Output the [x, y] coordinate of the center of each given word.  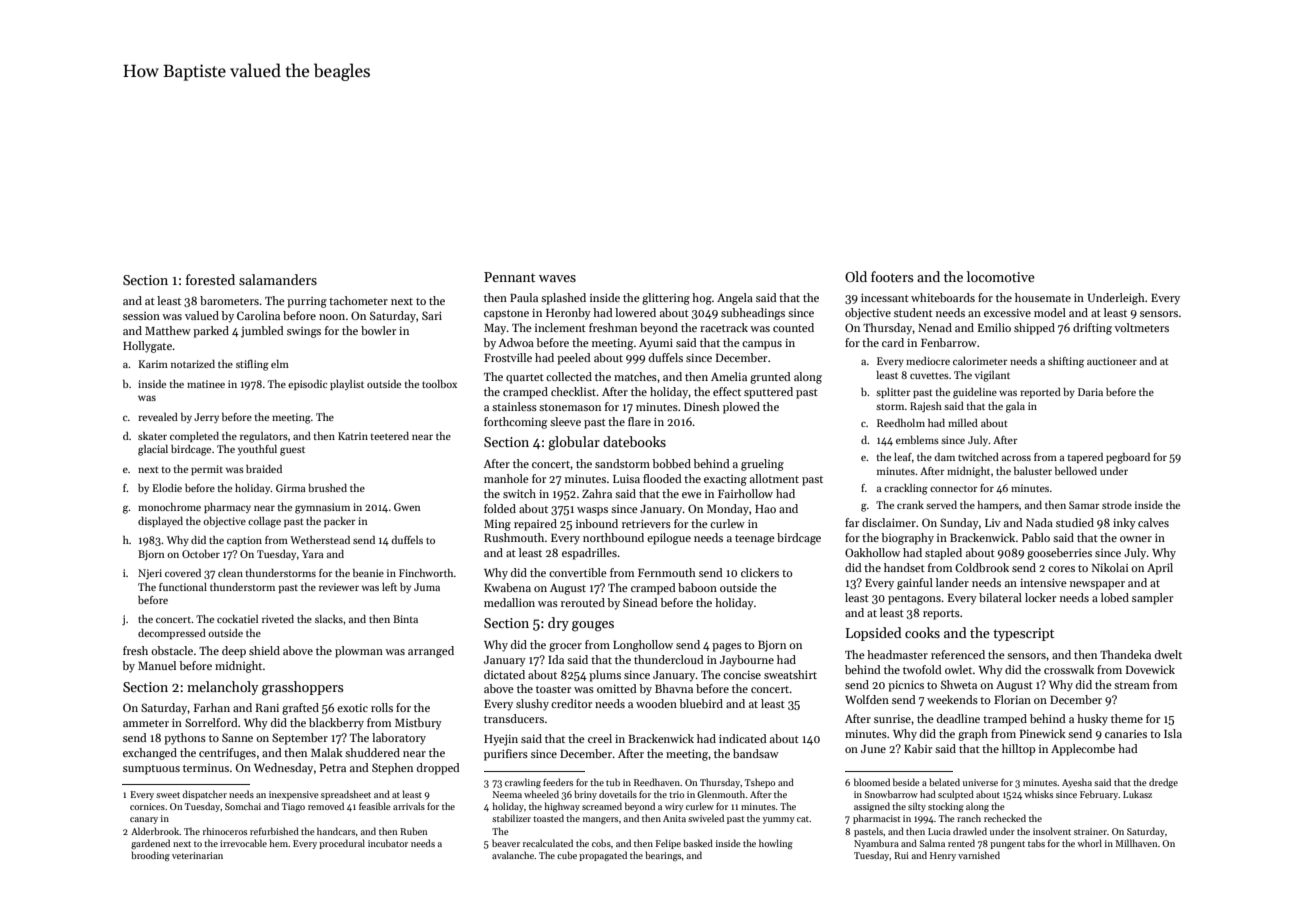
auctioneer [1112, 361]
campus [762, 345]
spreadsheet [346, 795]
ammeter [146, 723]
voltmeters [1141, 327]
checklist [573, 391]
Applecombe [1083, 750]
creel [600, 738]
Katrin [353, 436]
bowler [378, 330]
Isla [1173, 733]
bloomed [872, 782]
